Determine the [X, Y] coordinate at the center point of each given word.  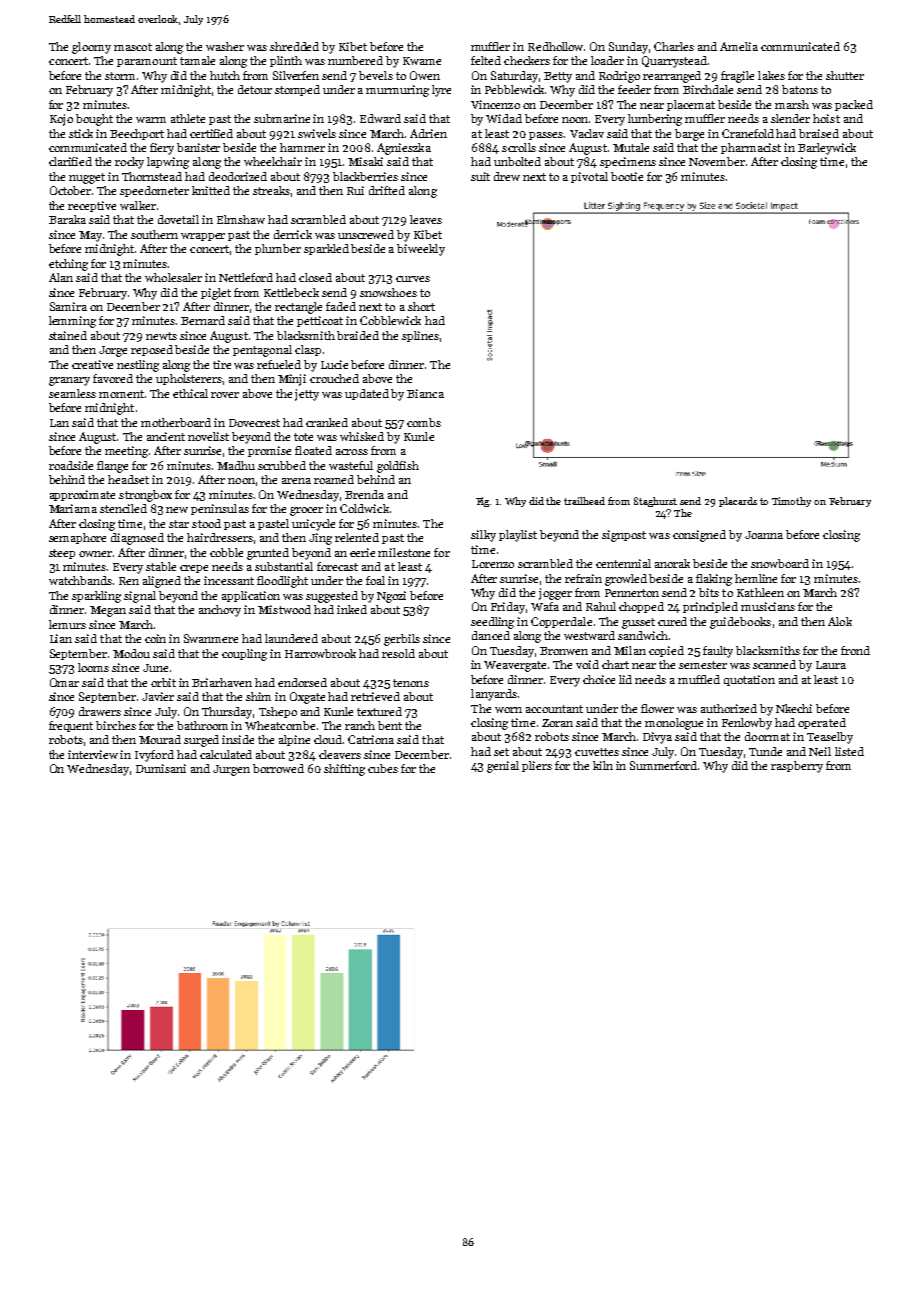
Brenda [364, 494]
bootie [627, 176]
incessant [229, 580]
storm [120, 76]
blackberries [365, 176]
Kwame [422, 61]
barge [689, 135]
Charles [674, 46]
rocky [129, 163]
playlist [518, 536]
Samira [68, 306]
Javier [158, 696]
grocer [306, 511]
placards [738, 502]
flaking [714, 580]
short [421, 306]
